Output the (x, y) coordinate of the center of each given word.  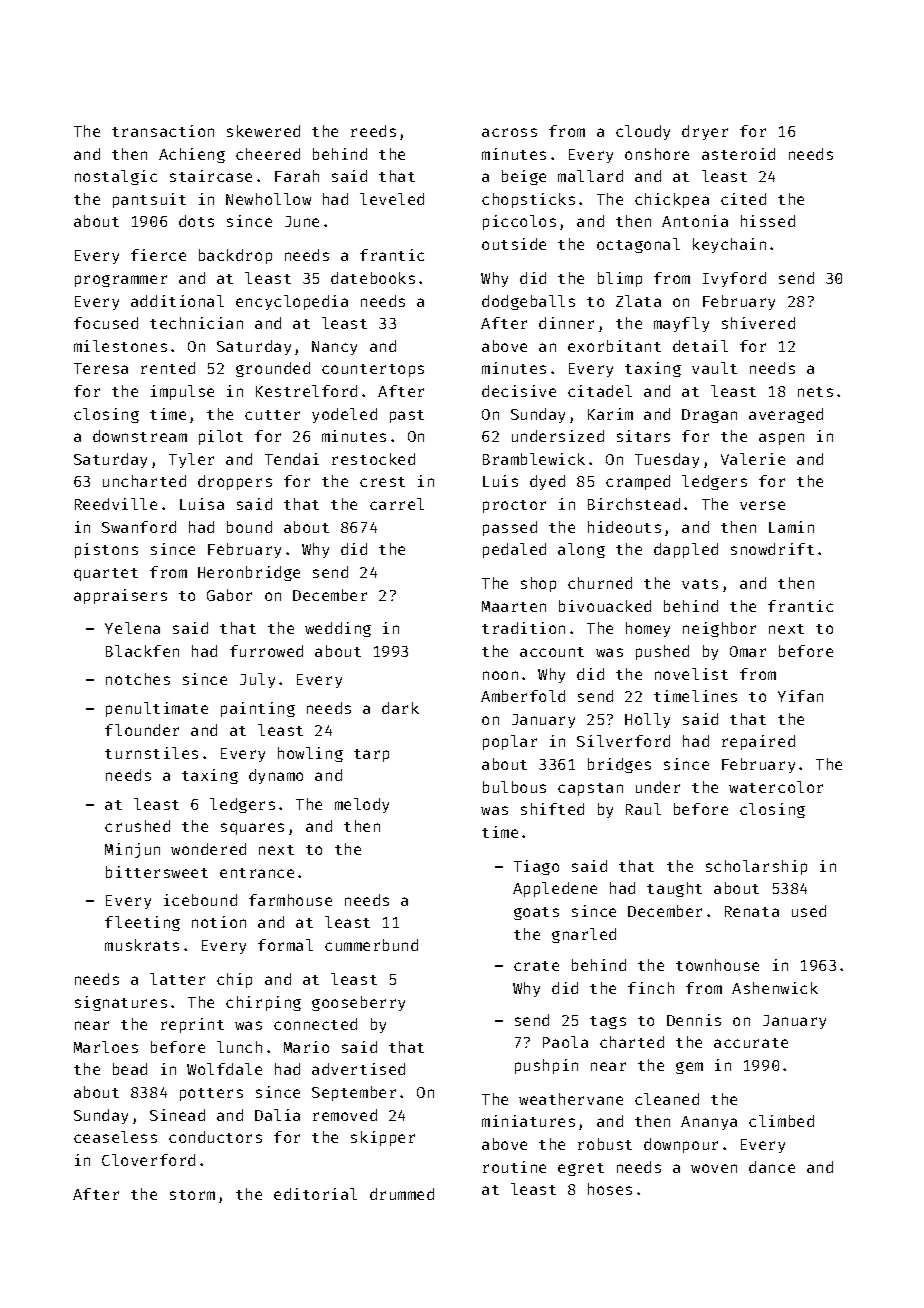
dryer (705, 132)
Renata (752, 911)
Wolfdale (224, 1069)
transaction (163, 131)
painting (258, 709)
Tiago (536, 867)
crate (536, 966)
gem (689, 1068)
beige (524, 177)
